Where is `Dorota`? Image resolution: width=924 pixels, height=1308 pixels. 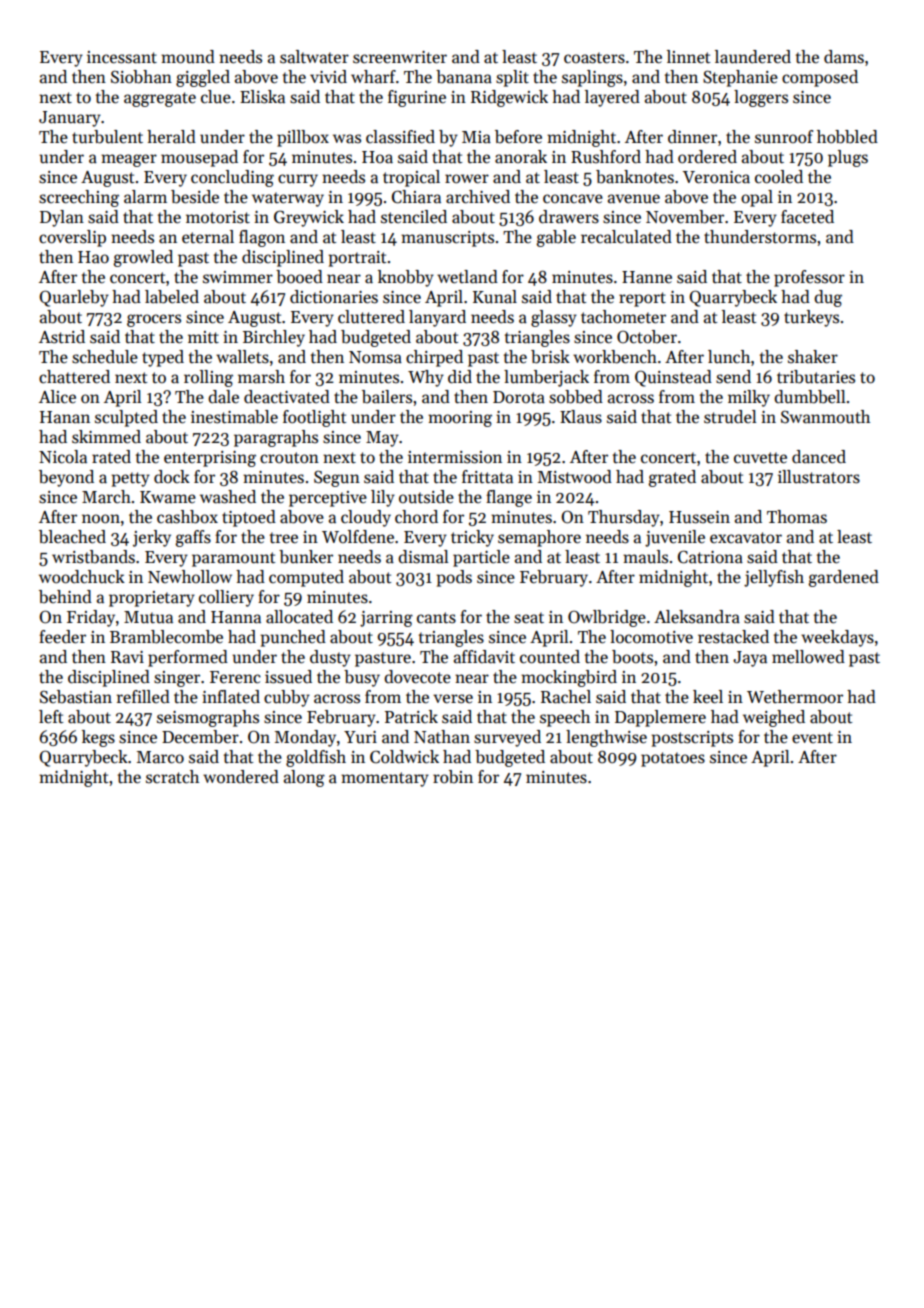 Dorota is located at coordinates (519, 397).
